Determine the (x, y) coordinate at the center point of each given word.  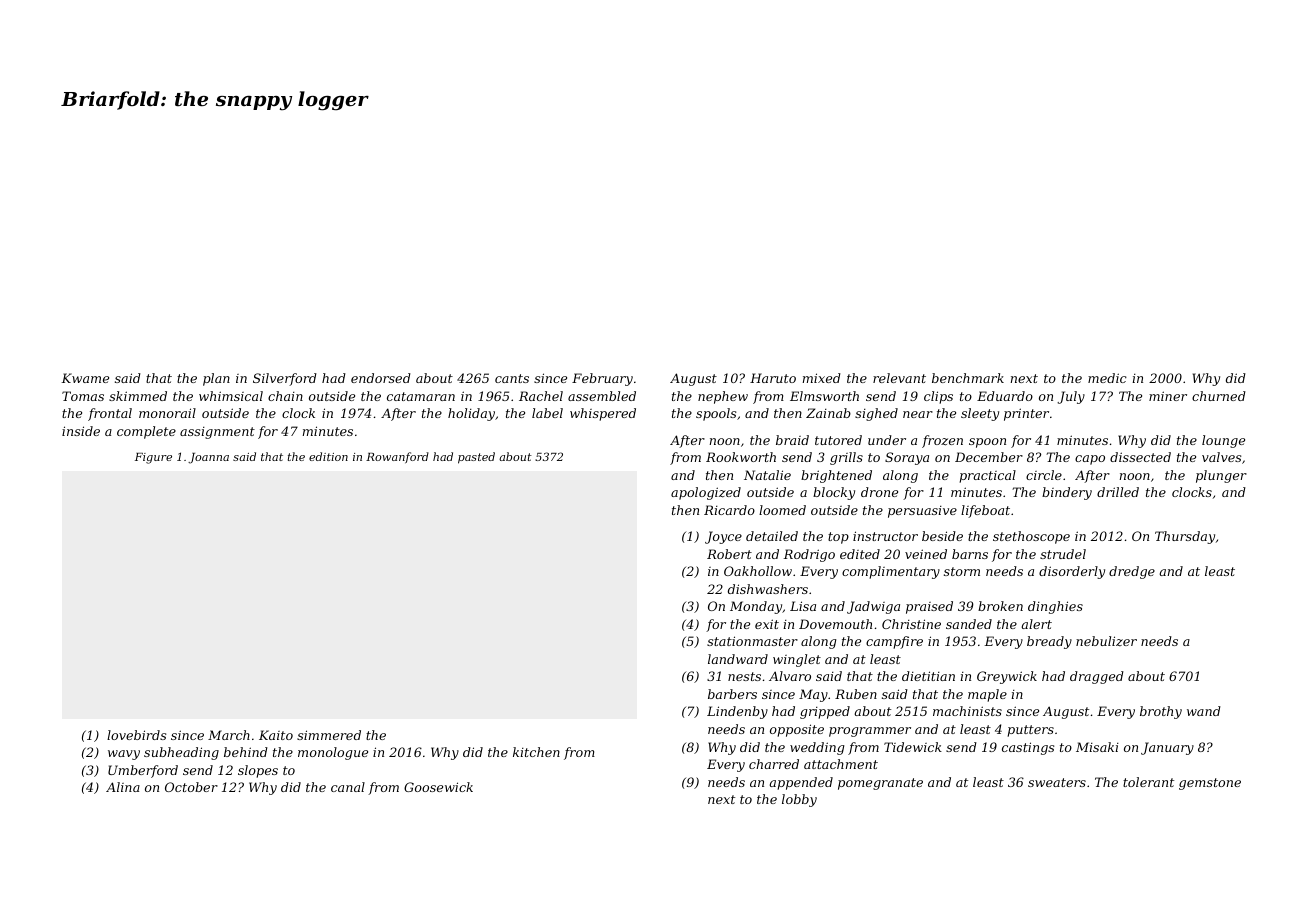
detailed (772, 536)
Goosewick (438, 787)
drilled (1118, 492)
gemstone (1210, 784)
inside (81, 431)
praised (929, 607)
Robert (729, 554)
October (191, 787)
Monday (756, 607)
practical (987, 476)
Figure (153, 458)
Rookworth (741, 457)
